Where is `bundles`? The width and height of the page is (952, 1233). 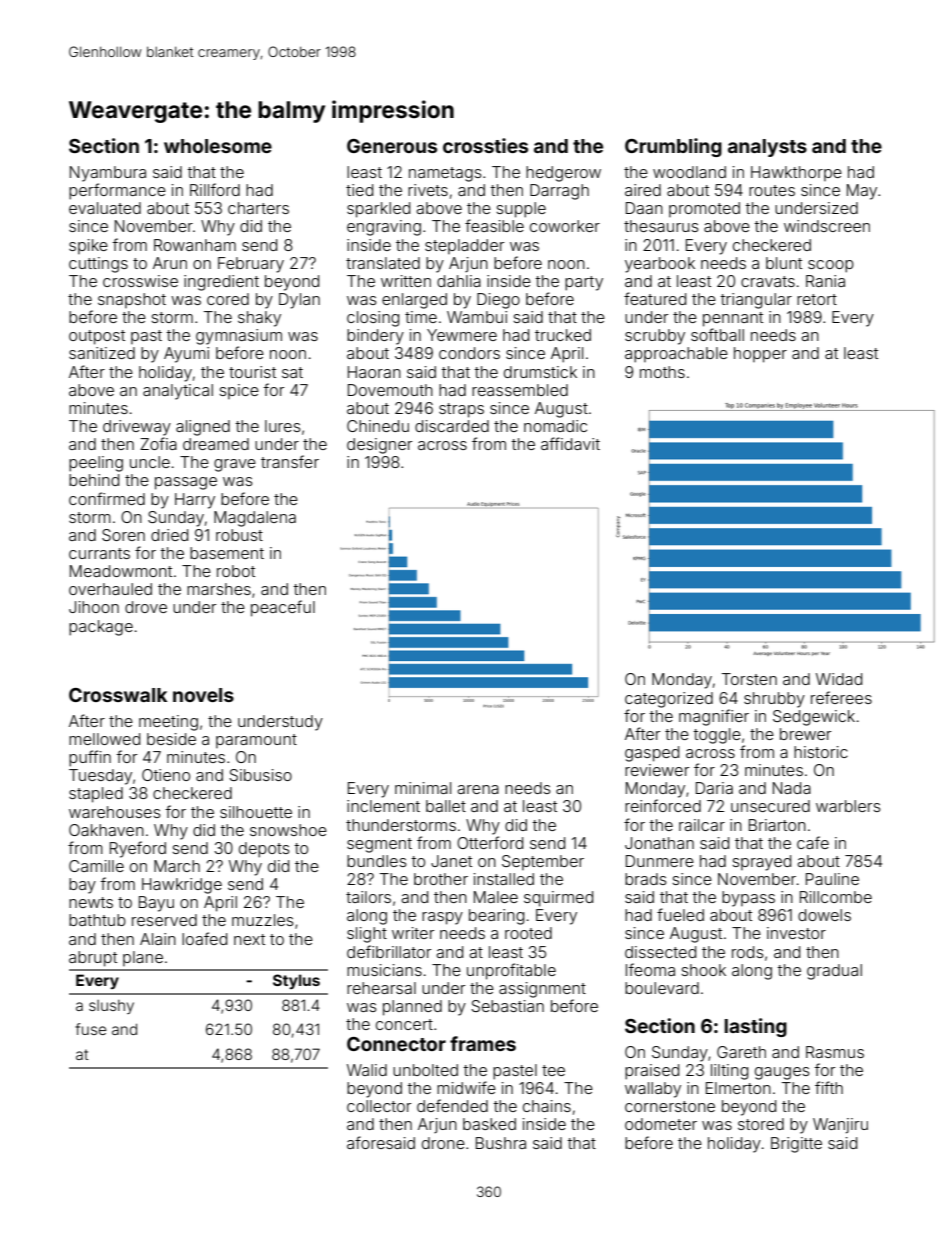 bundles is located at coordinates (377, 861).
